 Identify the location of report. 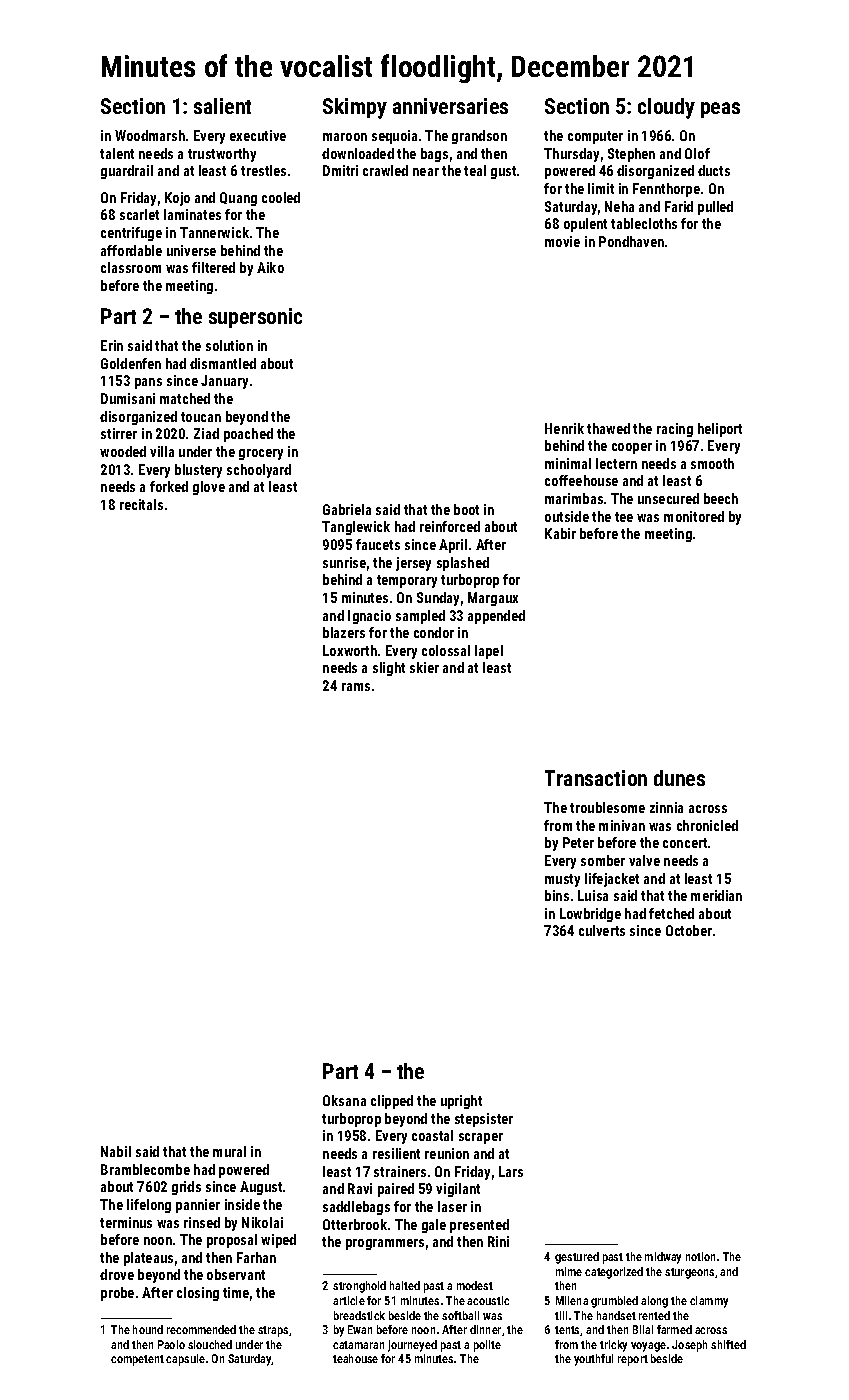
(633, 1360).
